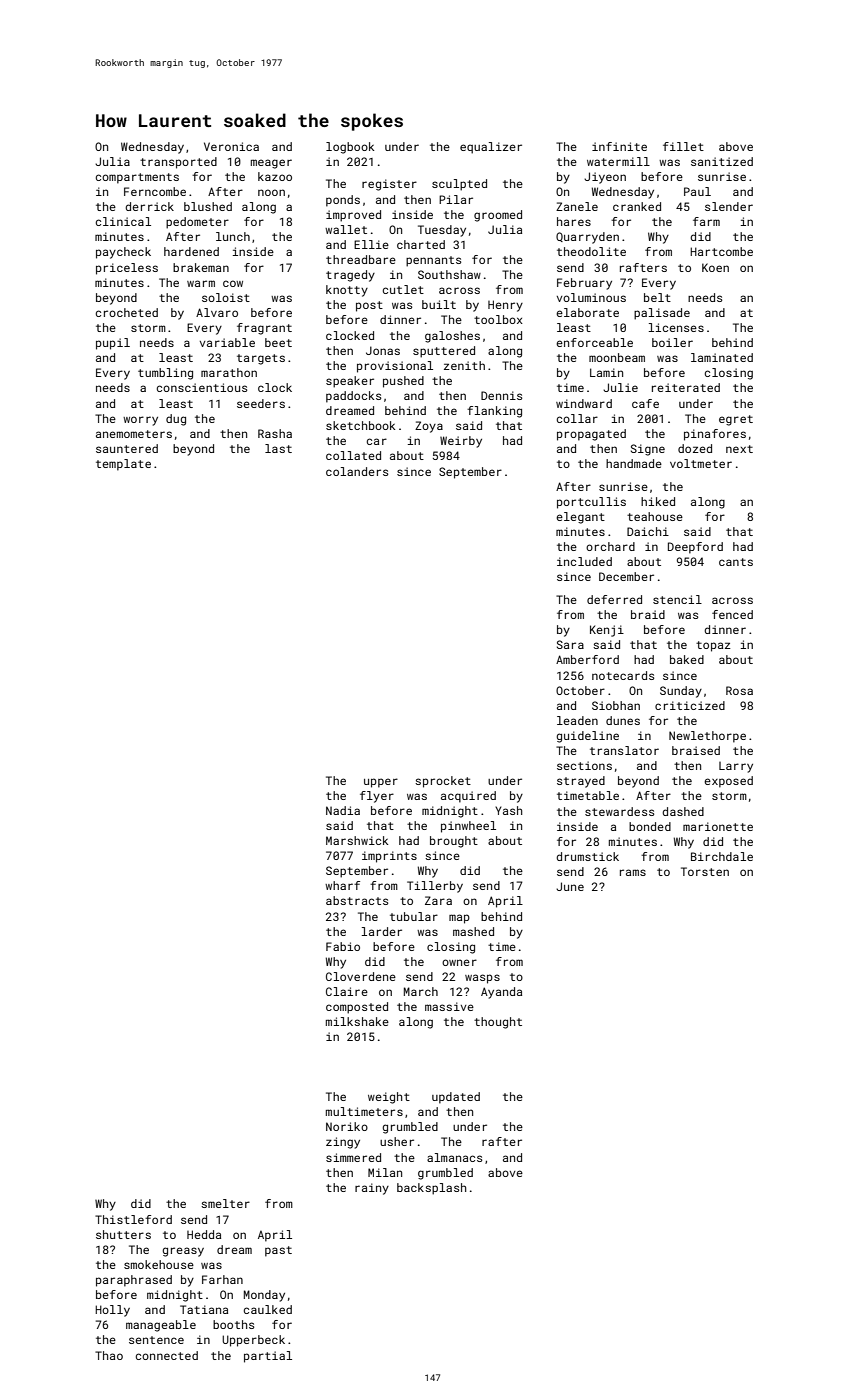  I want to click on dashed, so click(683, 811).
